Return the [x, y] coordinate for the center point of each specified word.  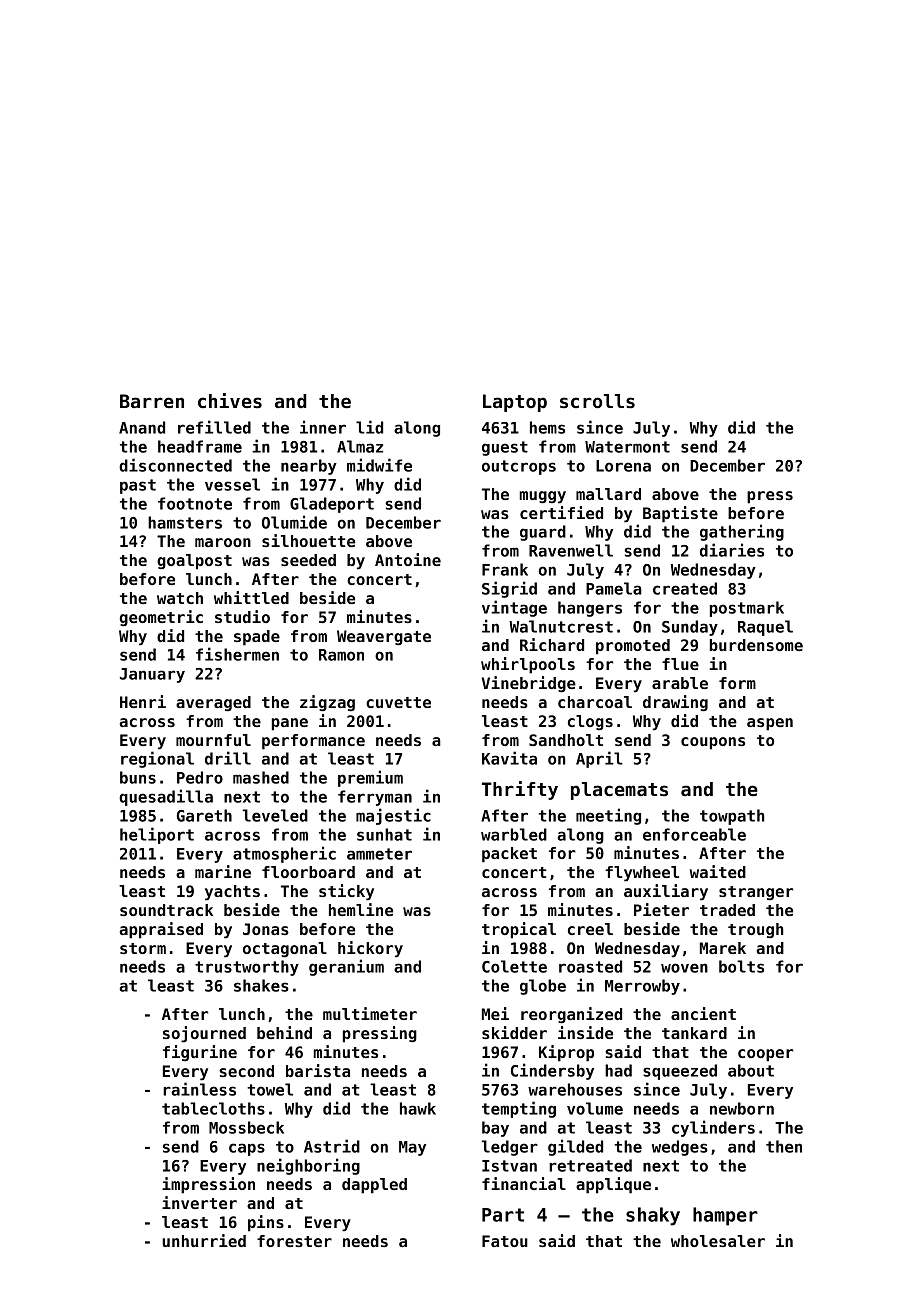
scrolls [597, 401]
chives [230, 401]
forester [294, 1241]
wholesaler [718, 1241]
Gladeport [332, 505]
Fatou [505, 1241]
